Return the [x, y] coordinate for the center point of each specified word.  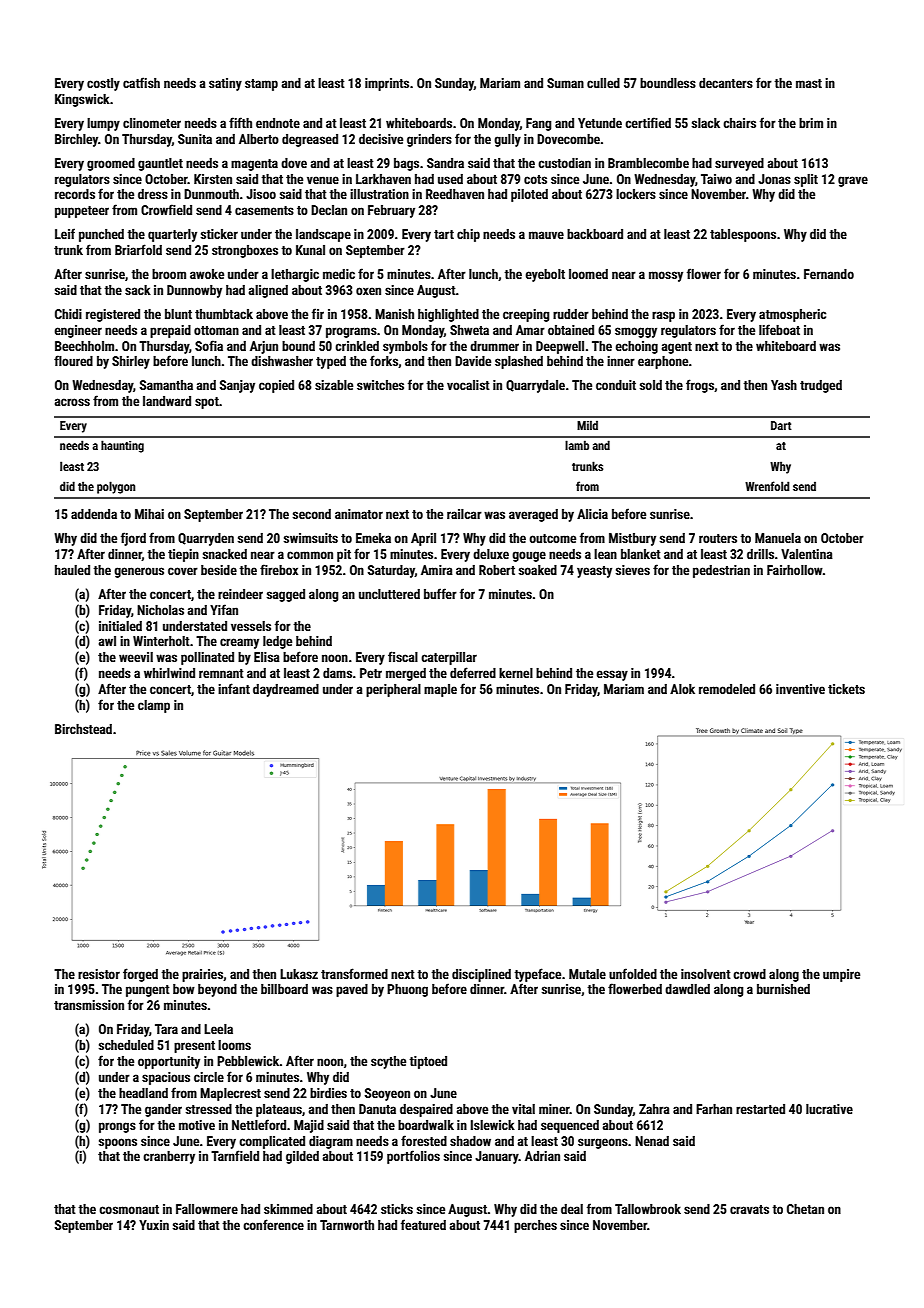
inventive [800, 689]
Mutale [587, 974]
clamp [154, 706]
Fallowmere [207, 1209]
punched [101, 235]
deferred [473, 672]
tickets [846, 689]
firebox [279, 569]
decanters [726, 83]
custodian [564, 163]
